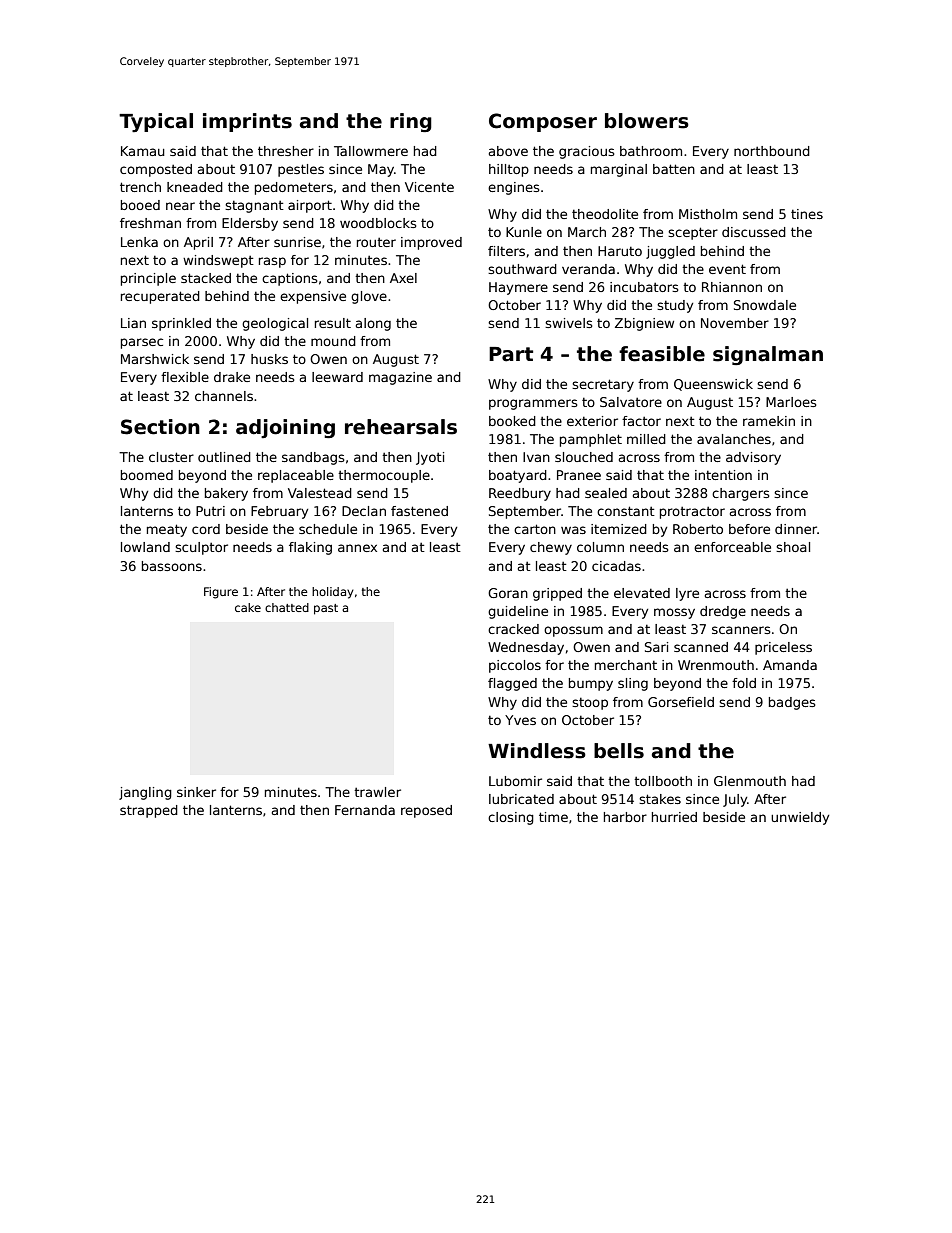 The height and width of the page is (1233, 952). I want to click on imprints, so click(247, 122).
